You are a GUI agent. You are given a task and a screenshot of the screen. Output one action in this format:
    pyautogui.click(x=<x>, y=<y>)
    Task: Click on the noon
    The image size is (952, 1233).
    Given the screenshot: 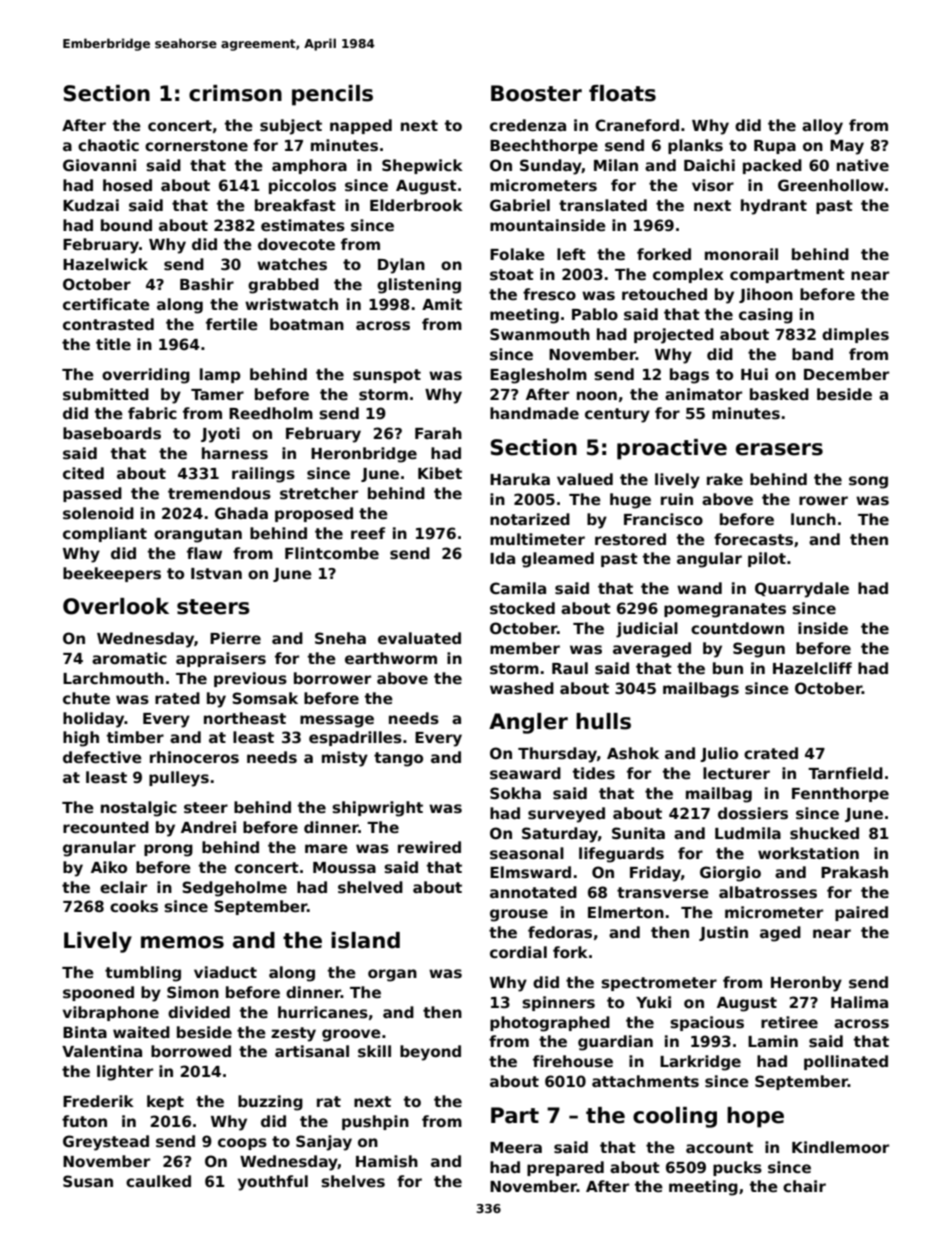 What is the action you would take?
    pyautogui.click(x=597, y=395)
